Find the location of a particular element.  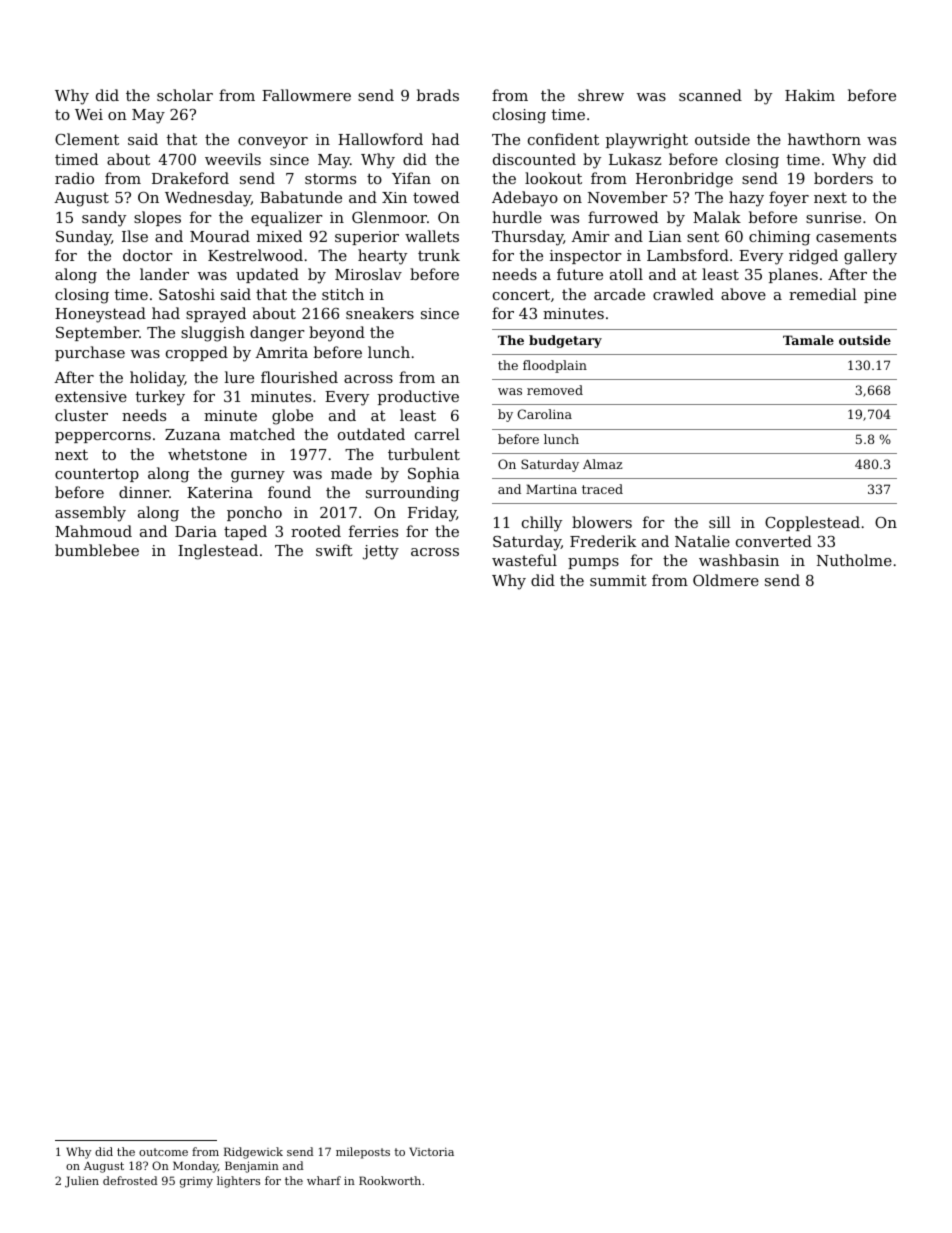

bumblebee is located at coordinates (97, 550).
